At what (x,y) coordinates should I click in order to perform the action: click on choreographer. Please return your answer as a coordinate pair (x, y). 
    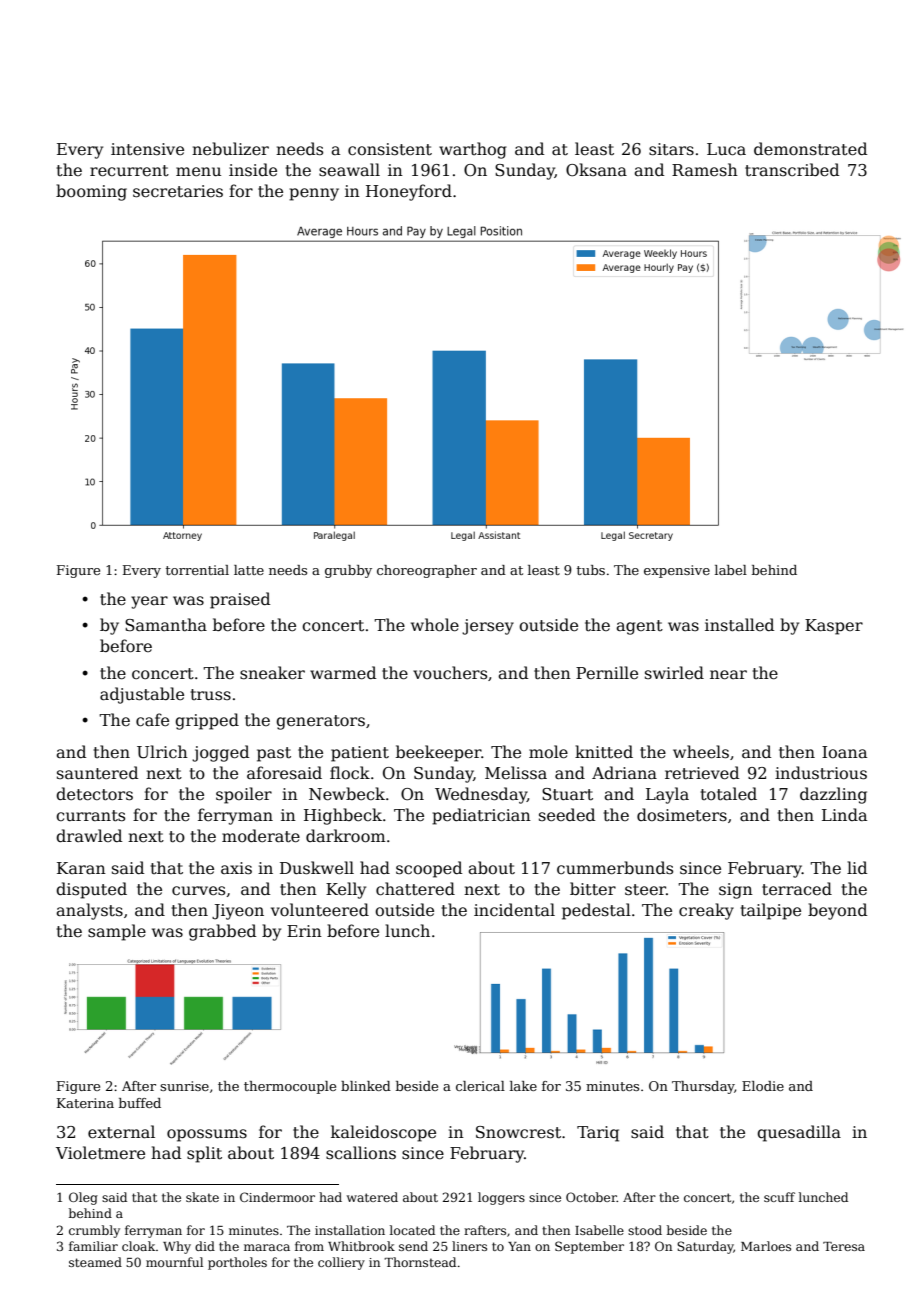
    Looking at the image, I should click on (427, 571).
